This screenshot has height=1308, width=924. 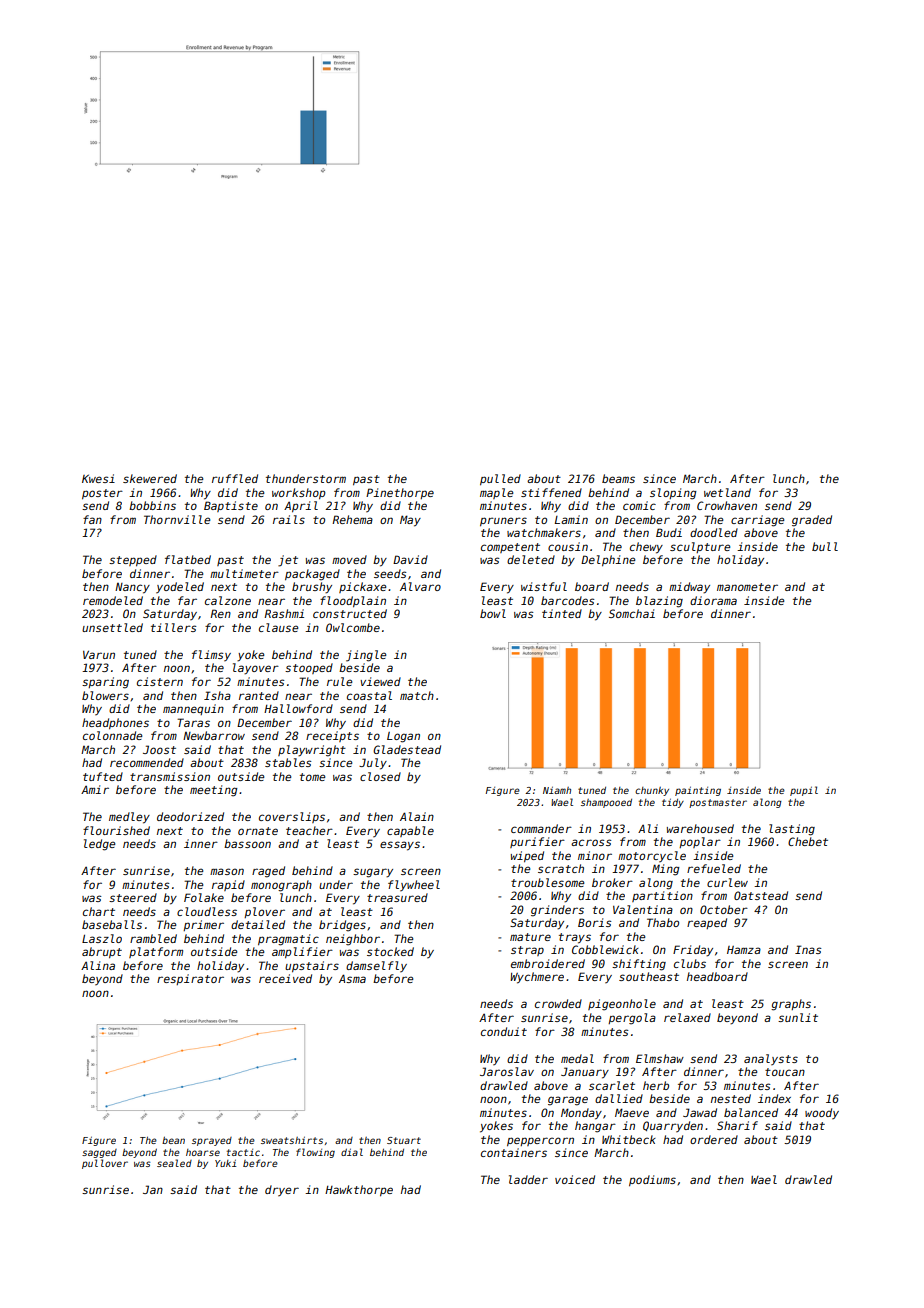 What do you see at coordinates (761, 895) in the screenshot?
I see `Oatstead` at bounding box center [761, 895].
